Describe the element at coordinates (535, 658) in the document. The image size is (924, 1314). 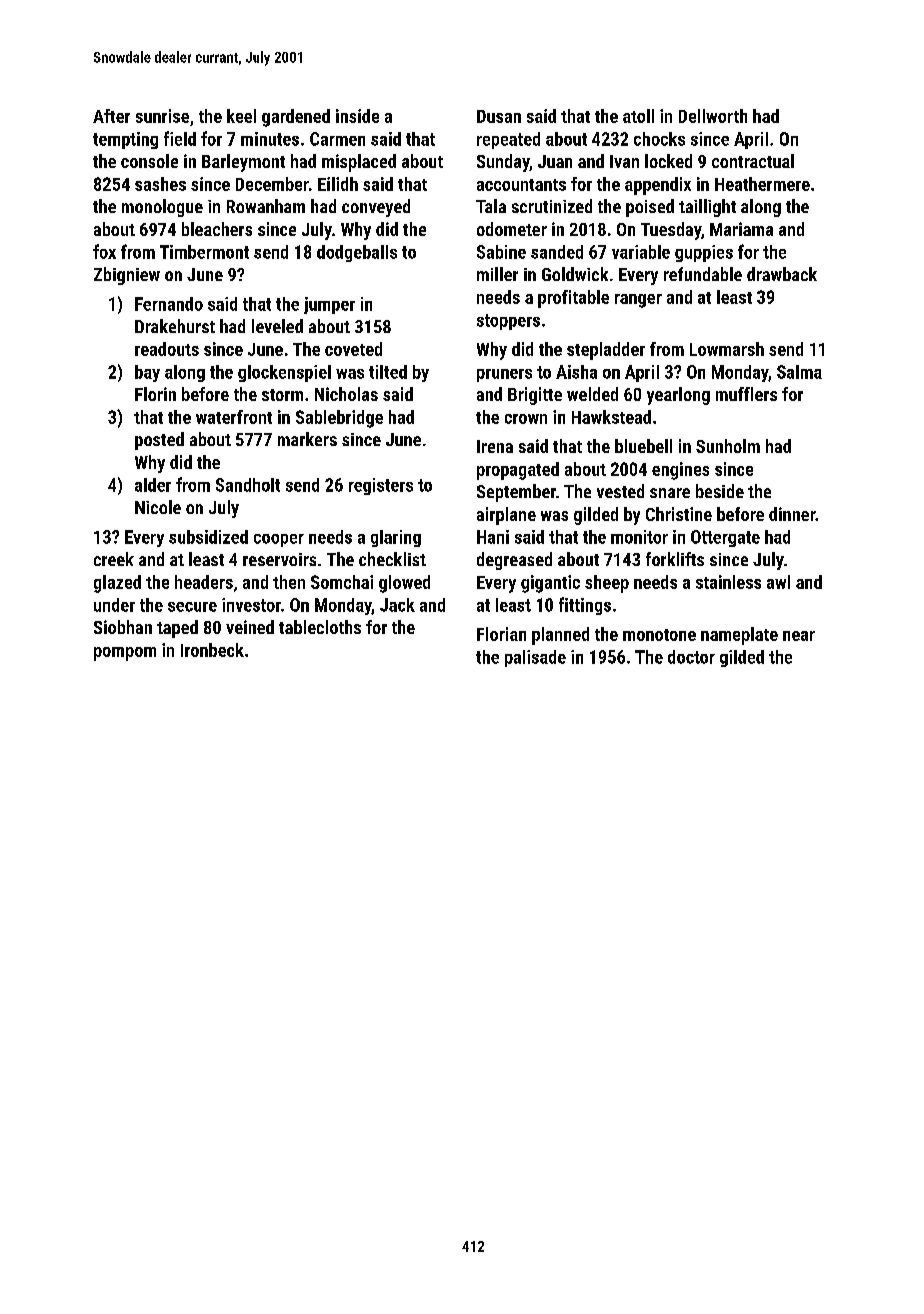
I see `palisade` at that location.
